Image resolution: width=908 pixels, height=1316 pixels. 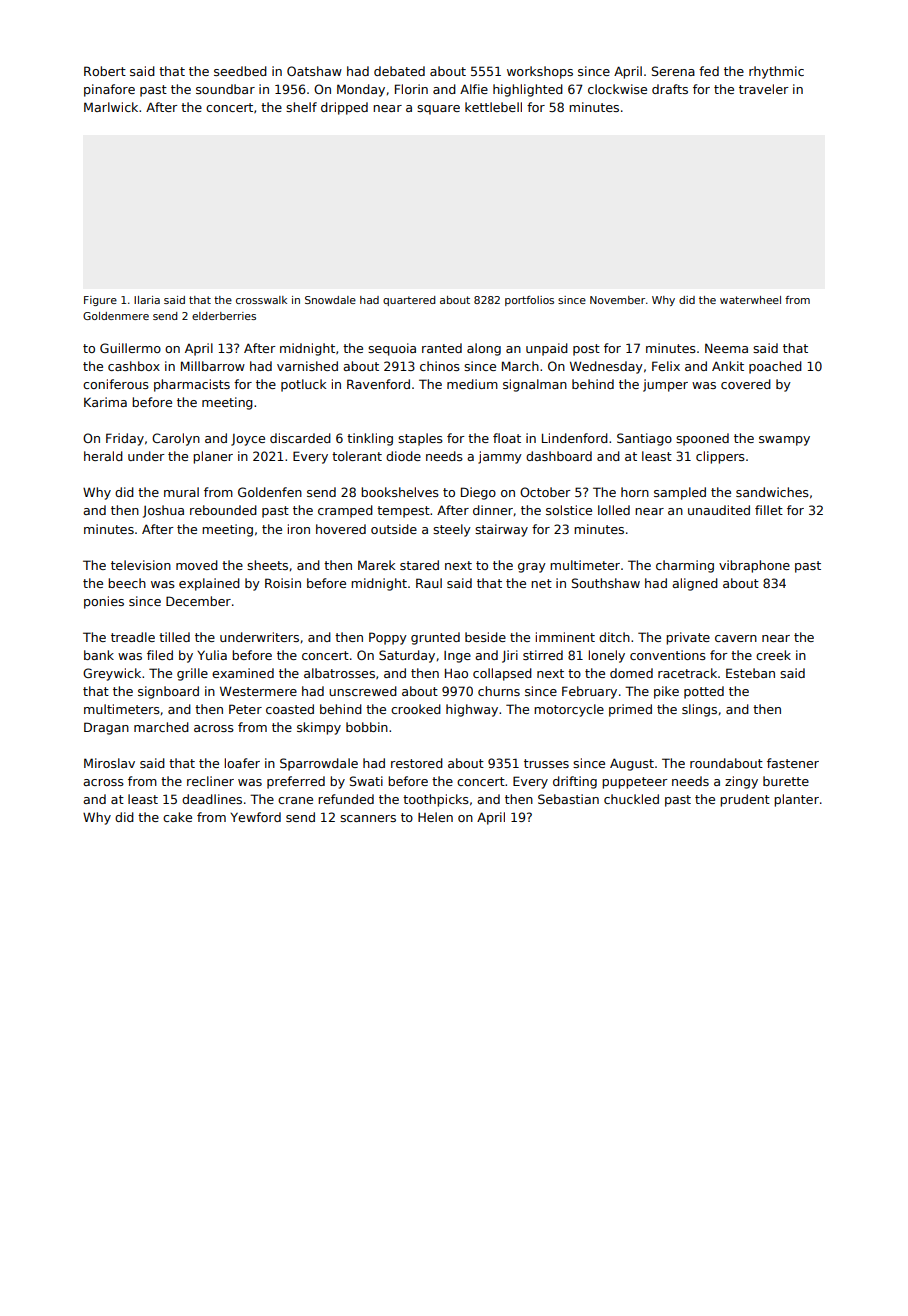 I want to click on debated, so click(x=399, y=71).
